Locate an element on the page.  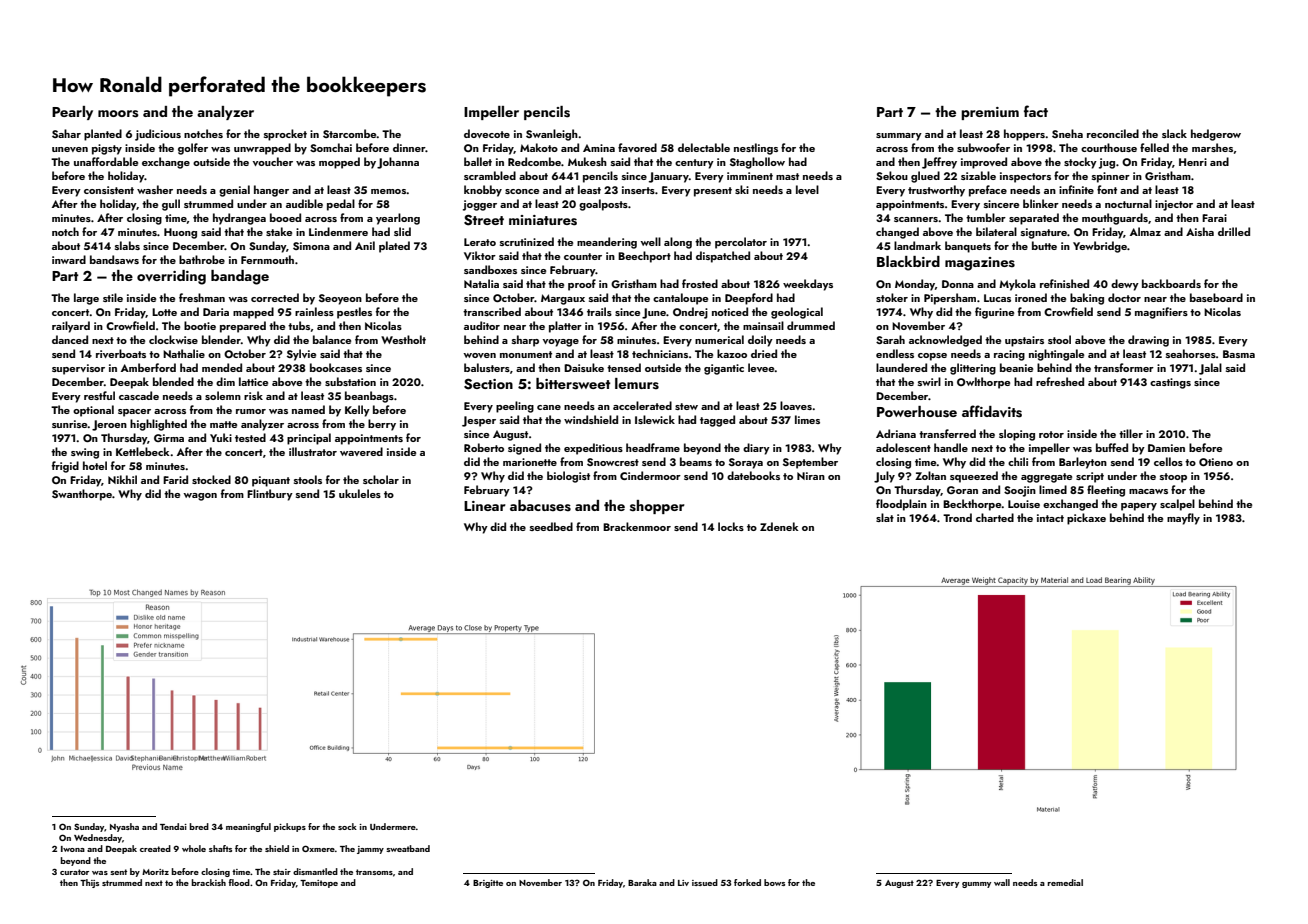
Zoltan is located at coordinates (930, 475).
